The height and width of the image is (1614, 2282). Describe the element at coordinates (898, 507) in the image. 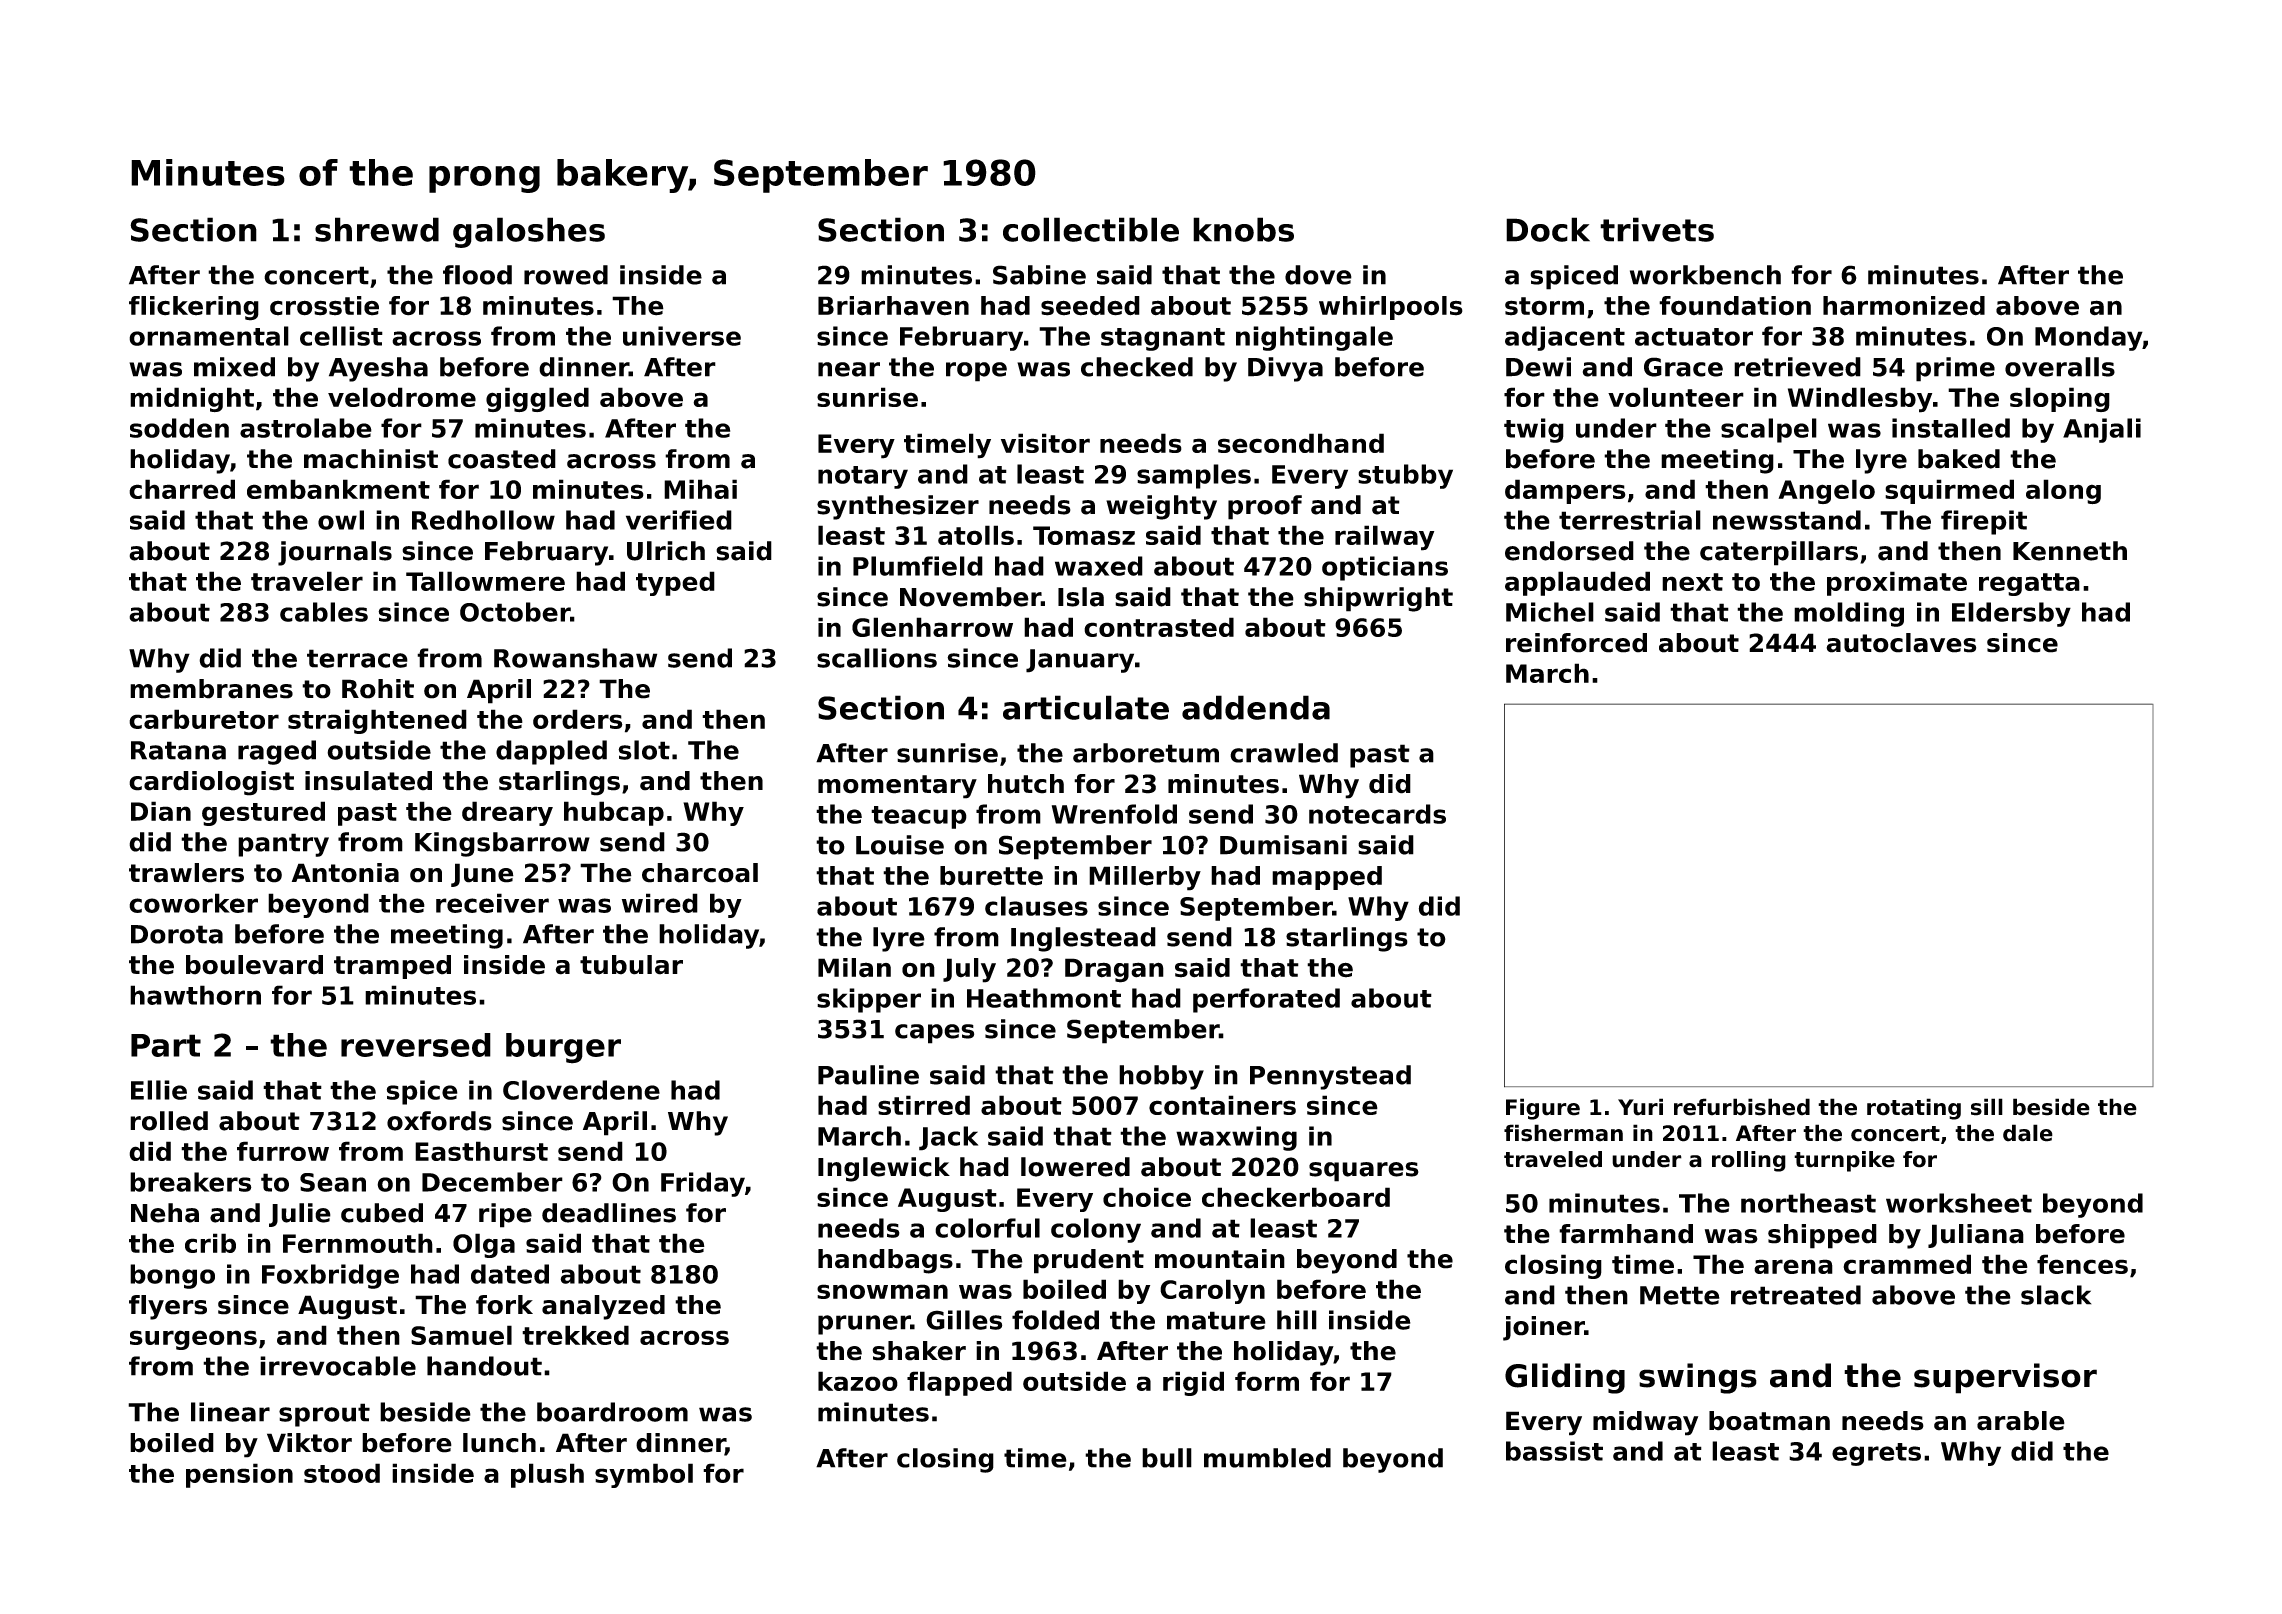

I see `synthesizer` at that location.
